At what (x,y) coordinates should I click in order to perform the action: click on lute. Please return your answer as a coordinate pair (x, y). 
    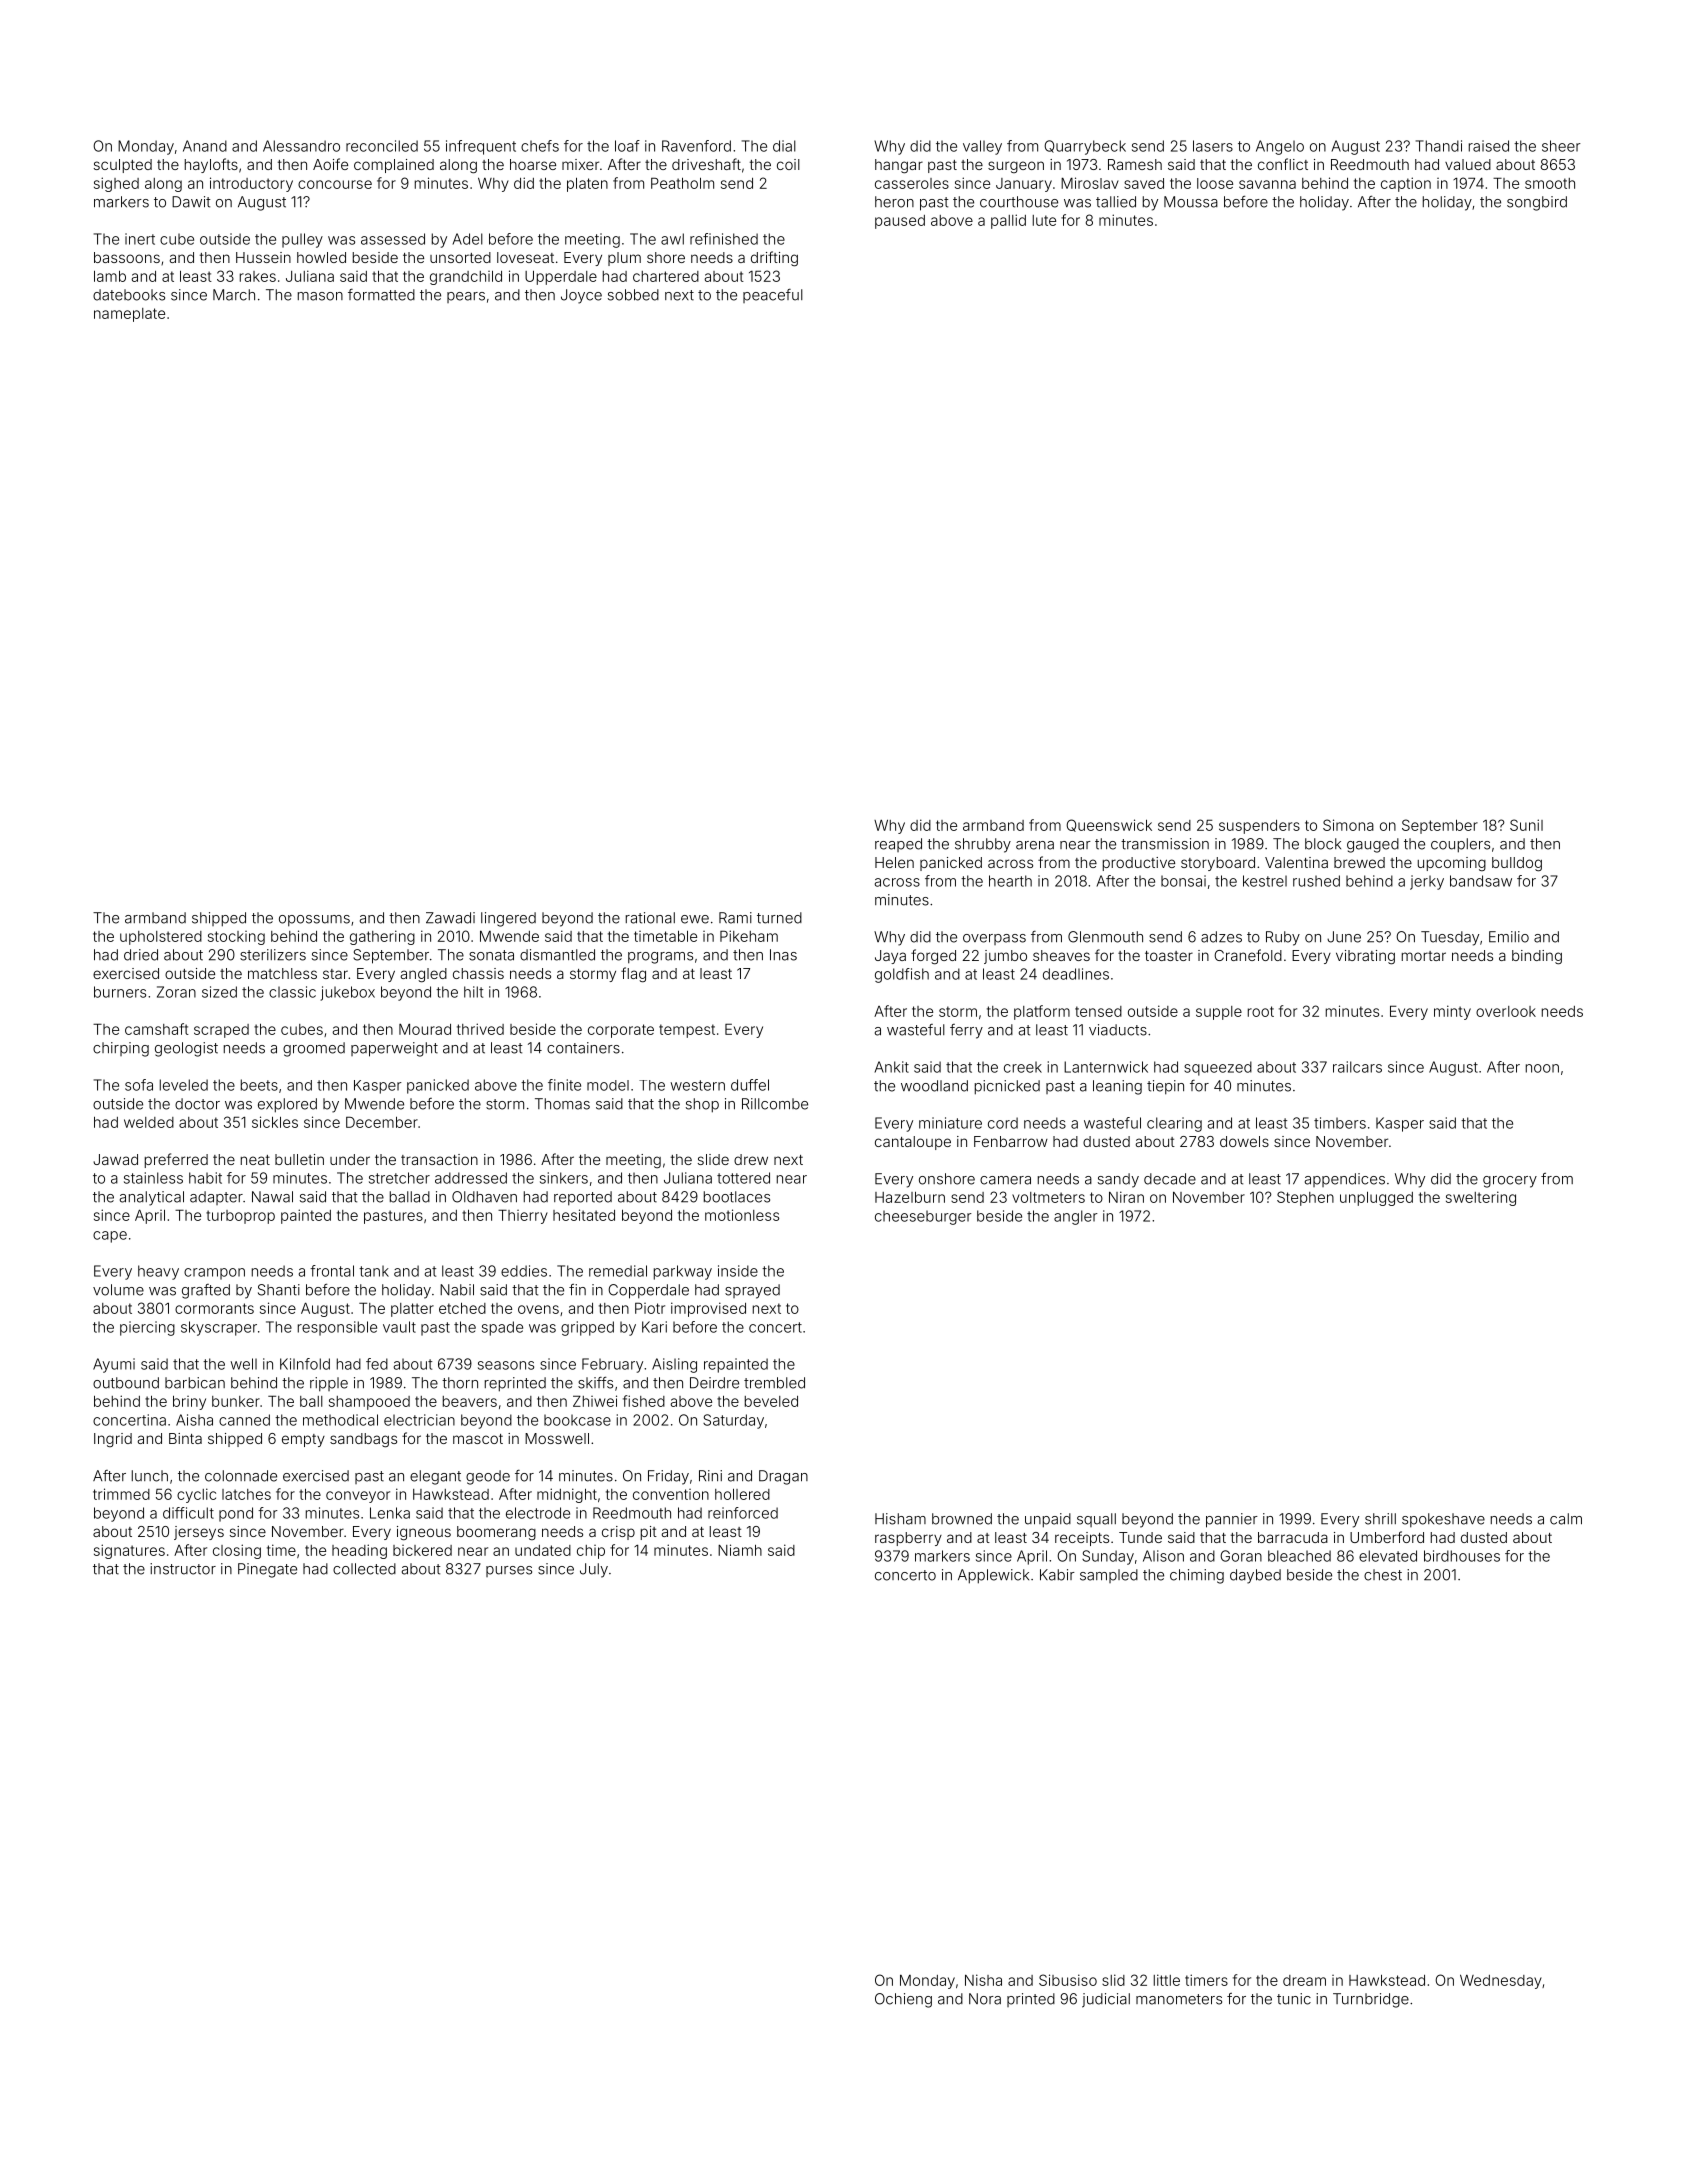
    Looking at the image, I should click on (1044, 220).
